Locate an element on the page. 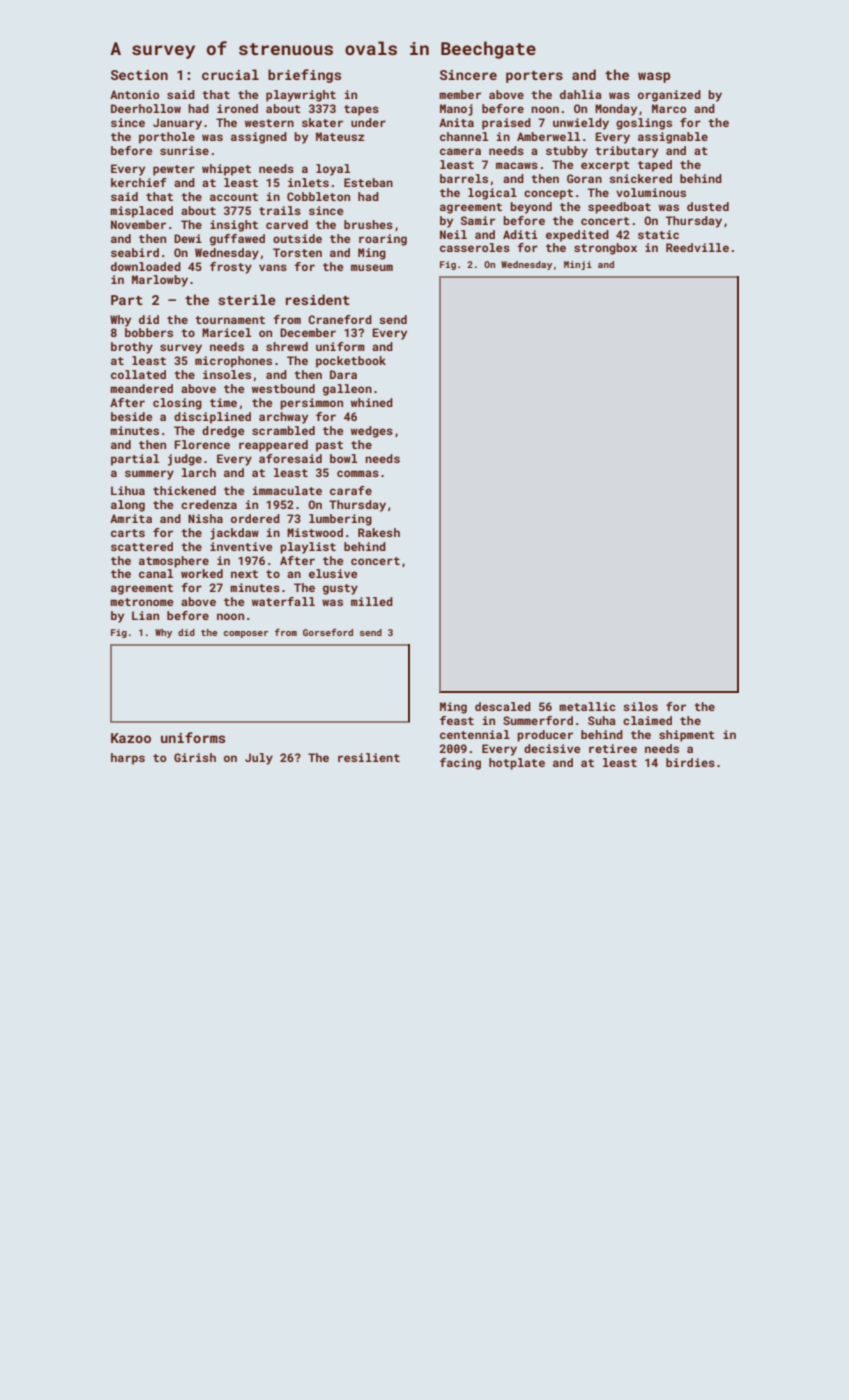  wasp is located at coordinates (654, 77).
